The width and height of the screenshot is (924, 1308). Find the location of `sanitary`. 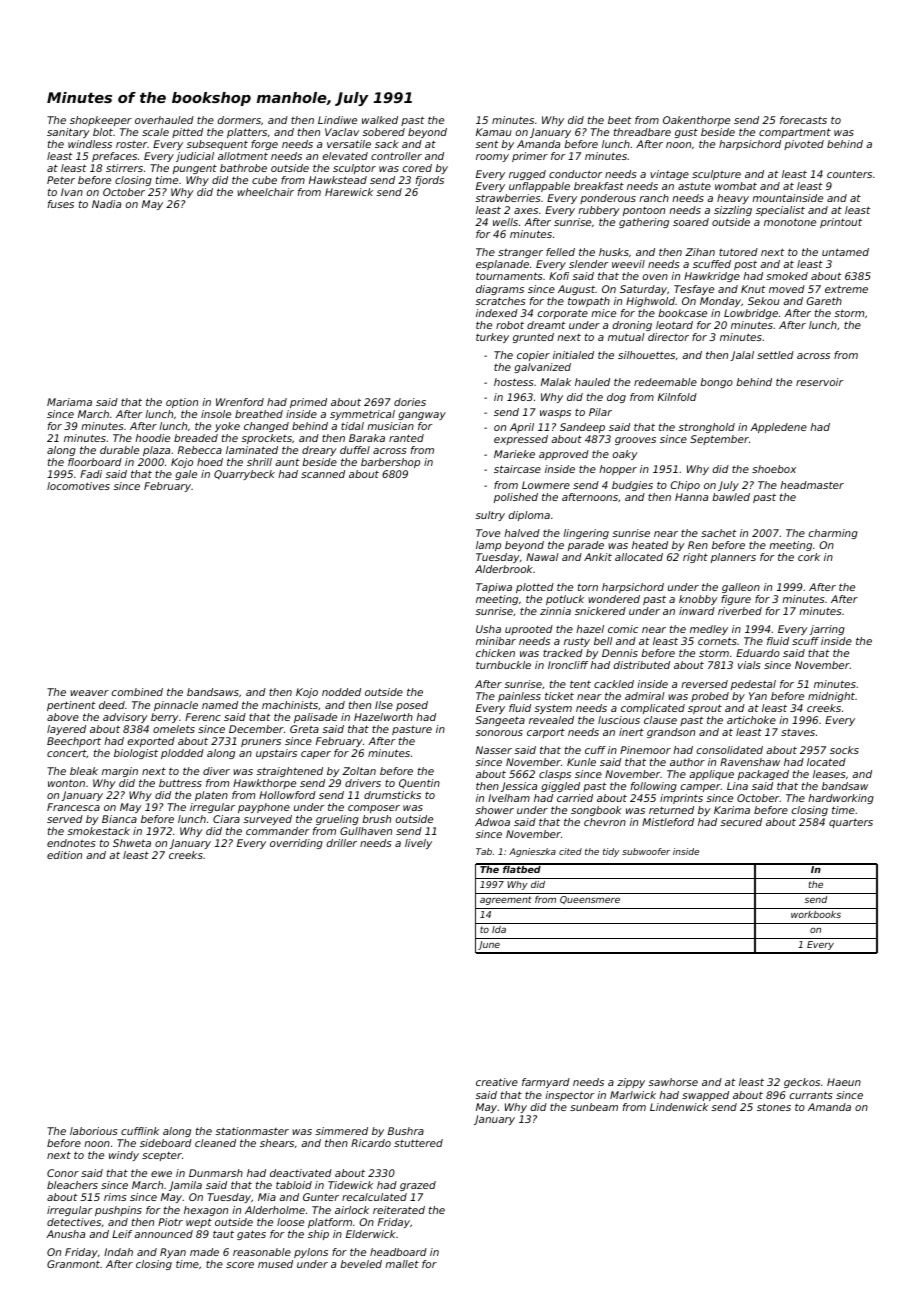

sanitary is located at coordinates (68, 133).
